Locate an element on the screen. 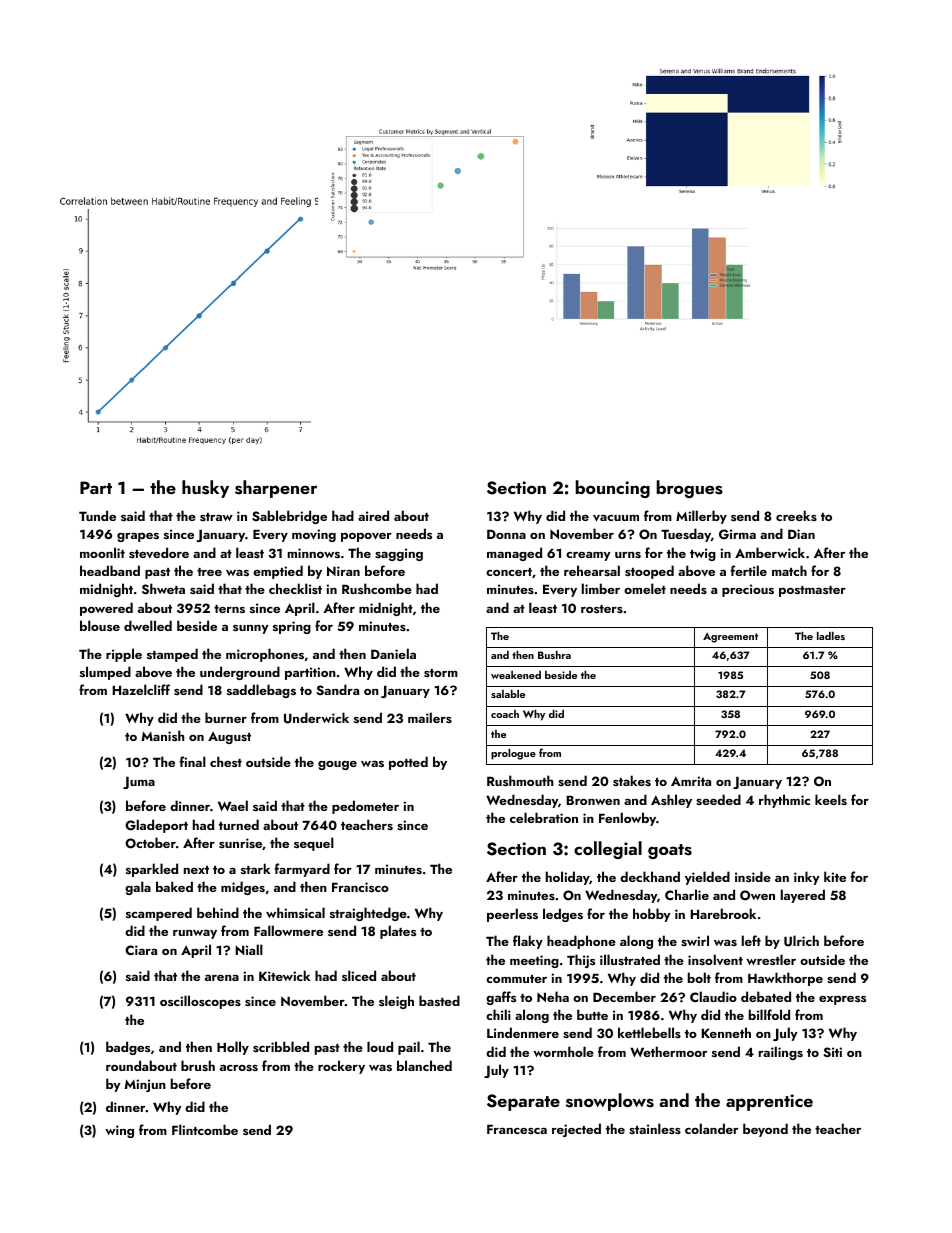 Image resolution: width=952 pixels, height=1233 pixels. checklist is located at coordinates (295, 588).
